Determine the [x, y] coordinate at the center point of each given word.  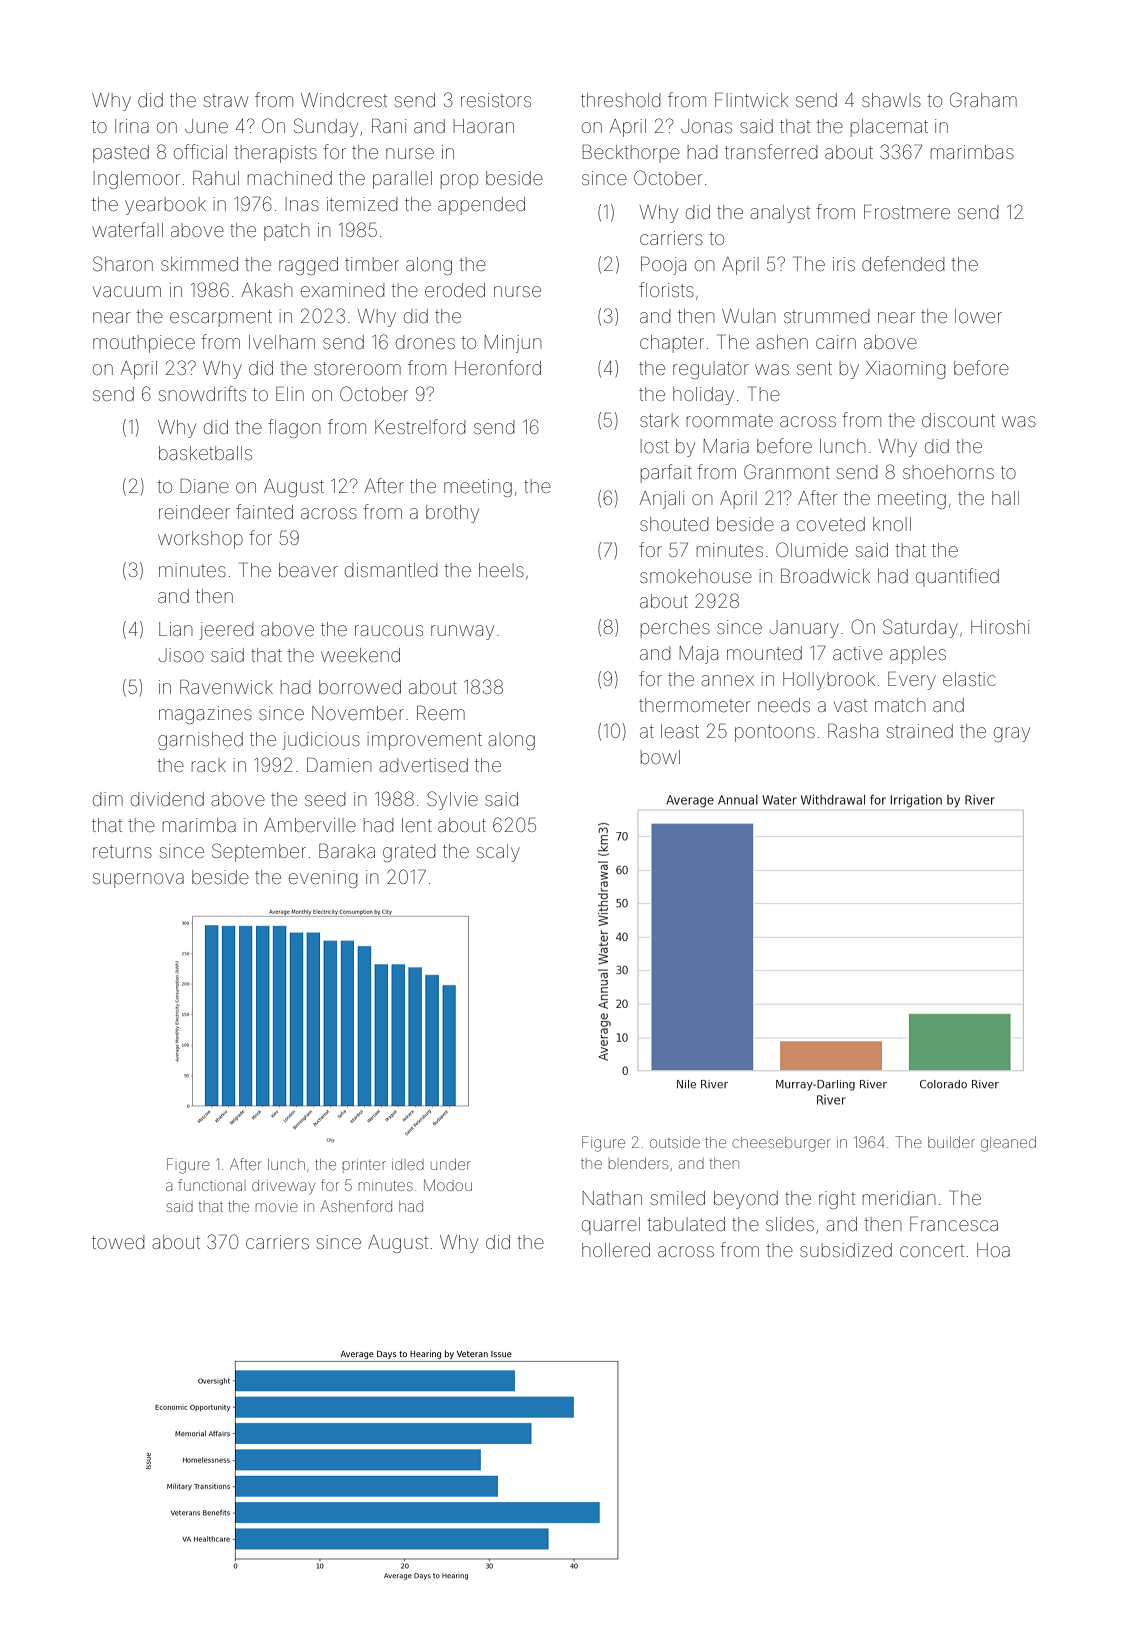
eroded [455, 290]
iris [844, 264]
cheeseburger [781, 1144]
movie [277, 1207]
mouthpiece [144, 344]
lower [978, 316]
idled [408, 1164]
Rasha [853, 730]
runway [462, 632]
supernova [138, 880]
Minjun [513, 344]
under [451, 1164]
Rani [389, 125]
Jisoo [181, 655]
